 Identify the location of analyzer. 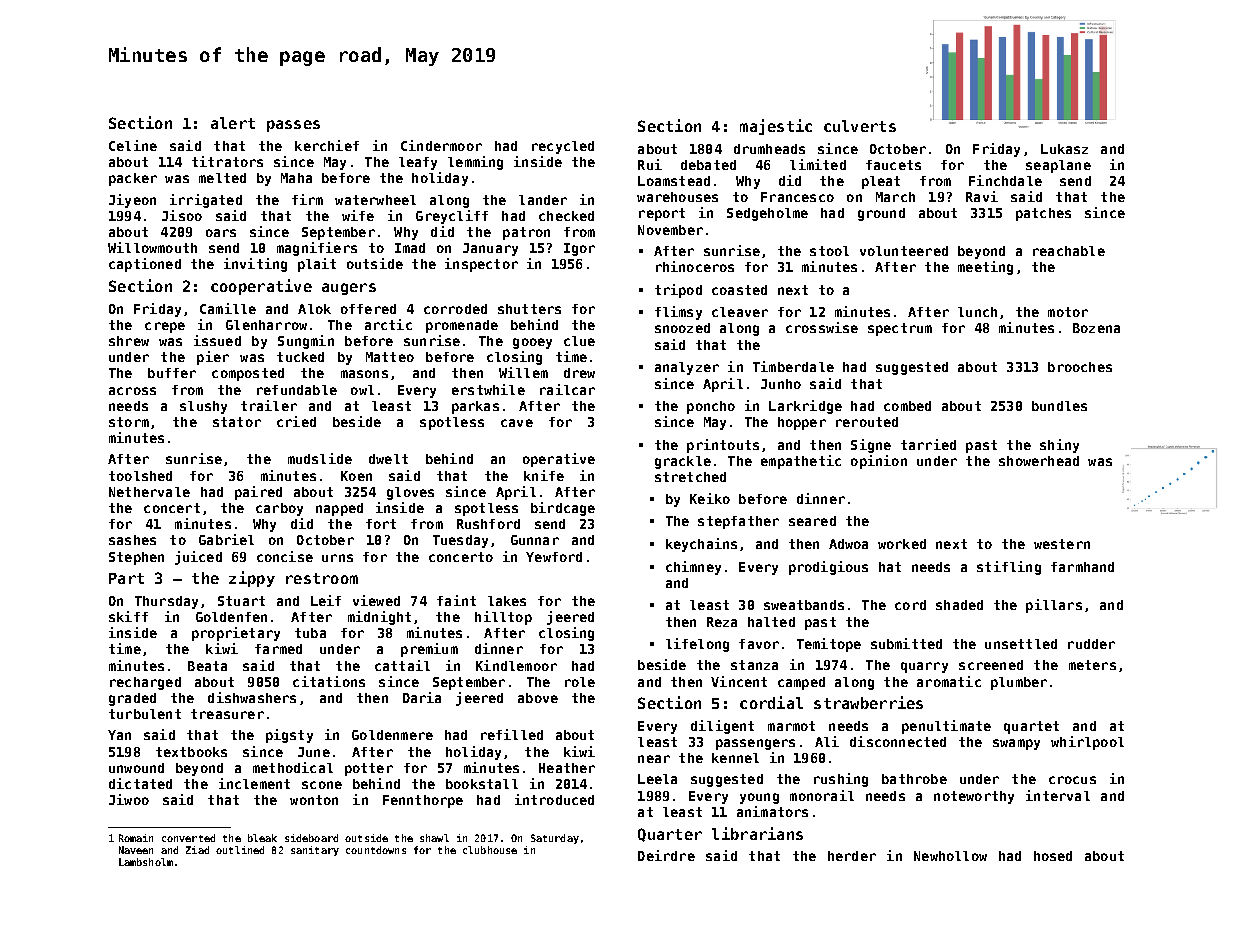
(687, 368).
